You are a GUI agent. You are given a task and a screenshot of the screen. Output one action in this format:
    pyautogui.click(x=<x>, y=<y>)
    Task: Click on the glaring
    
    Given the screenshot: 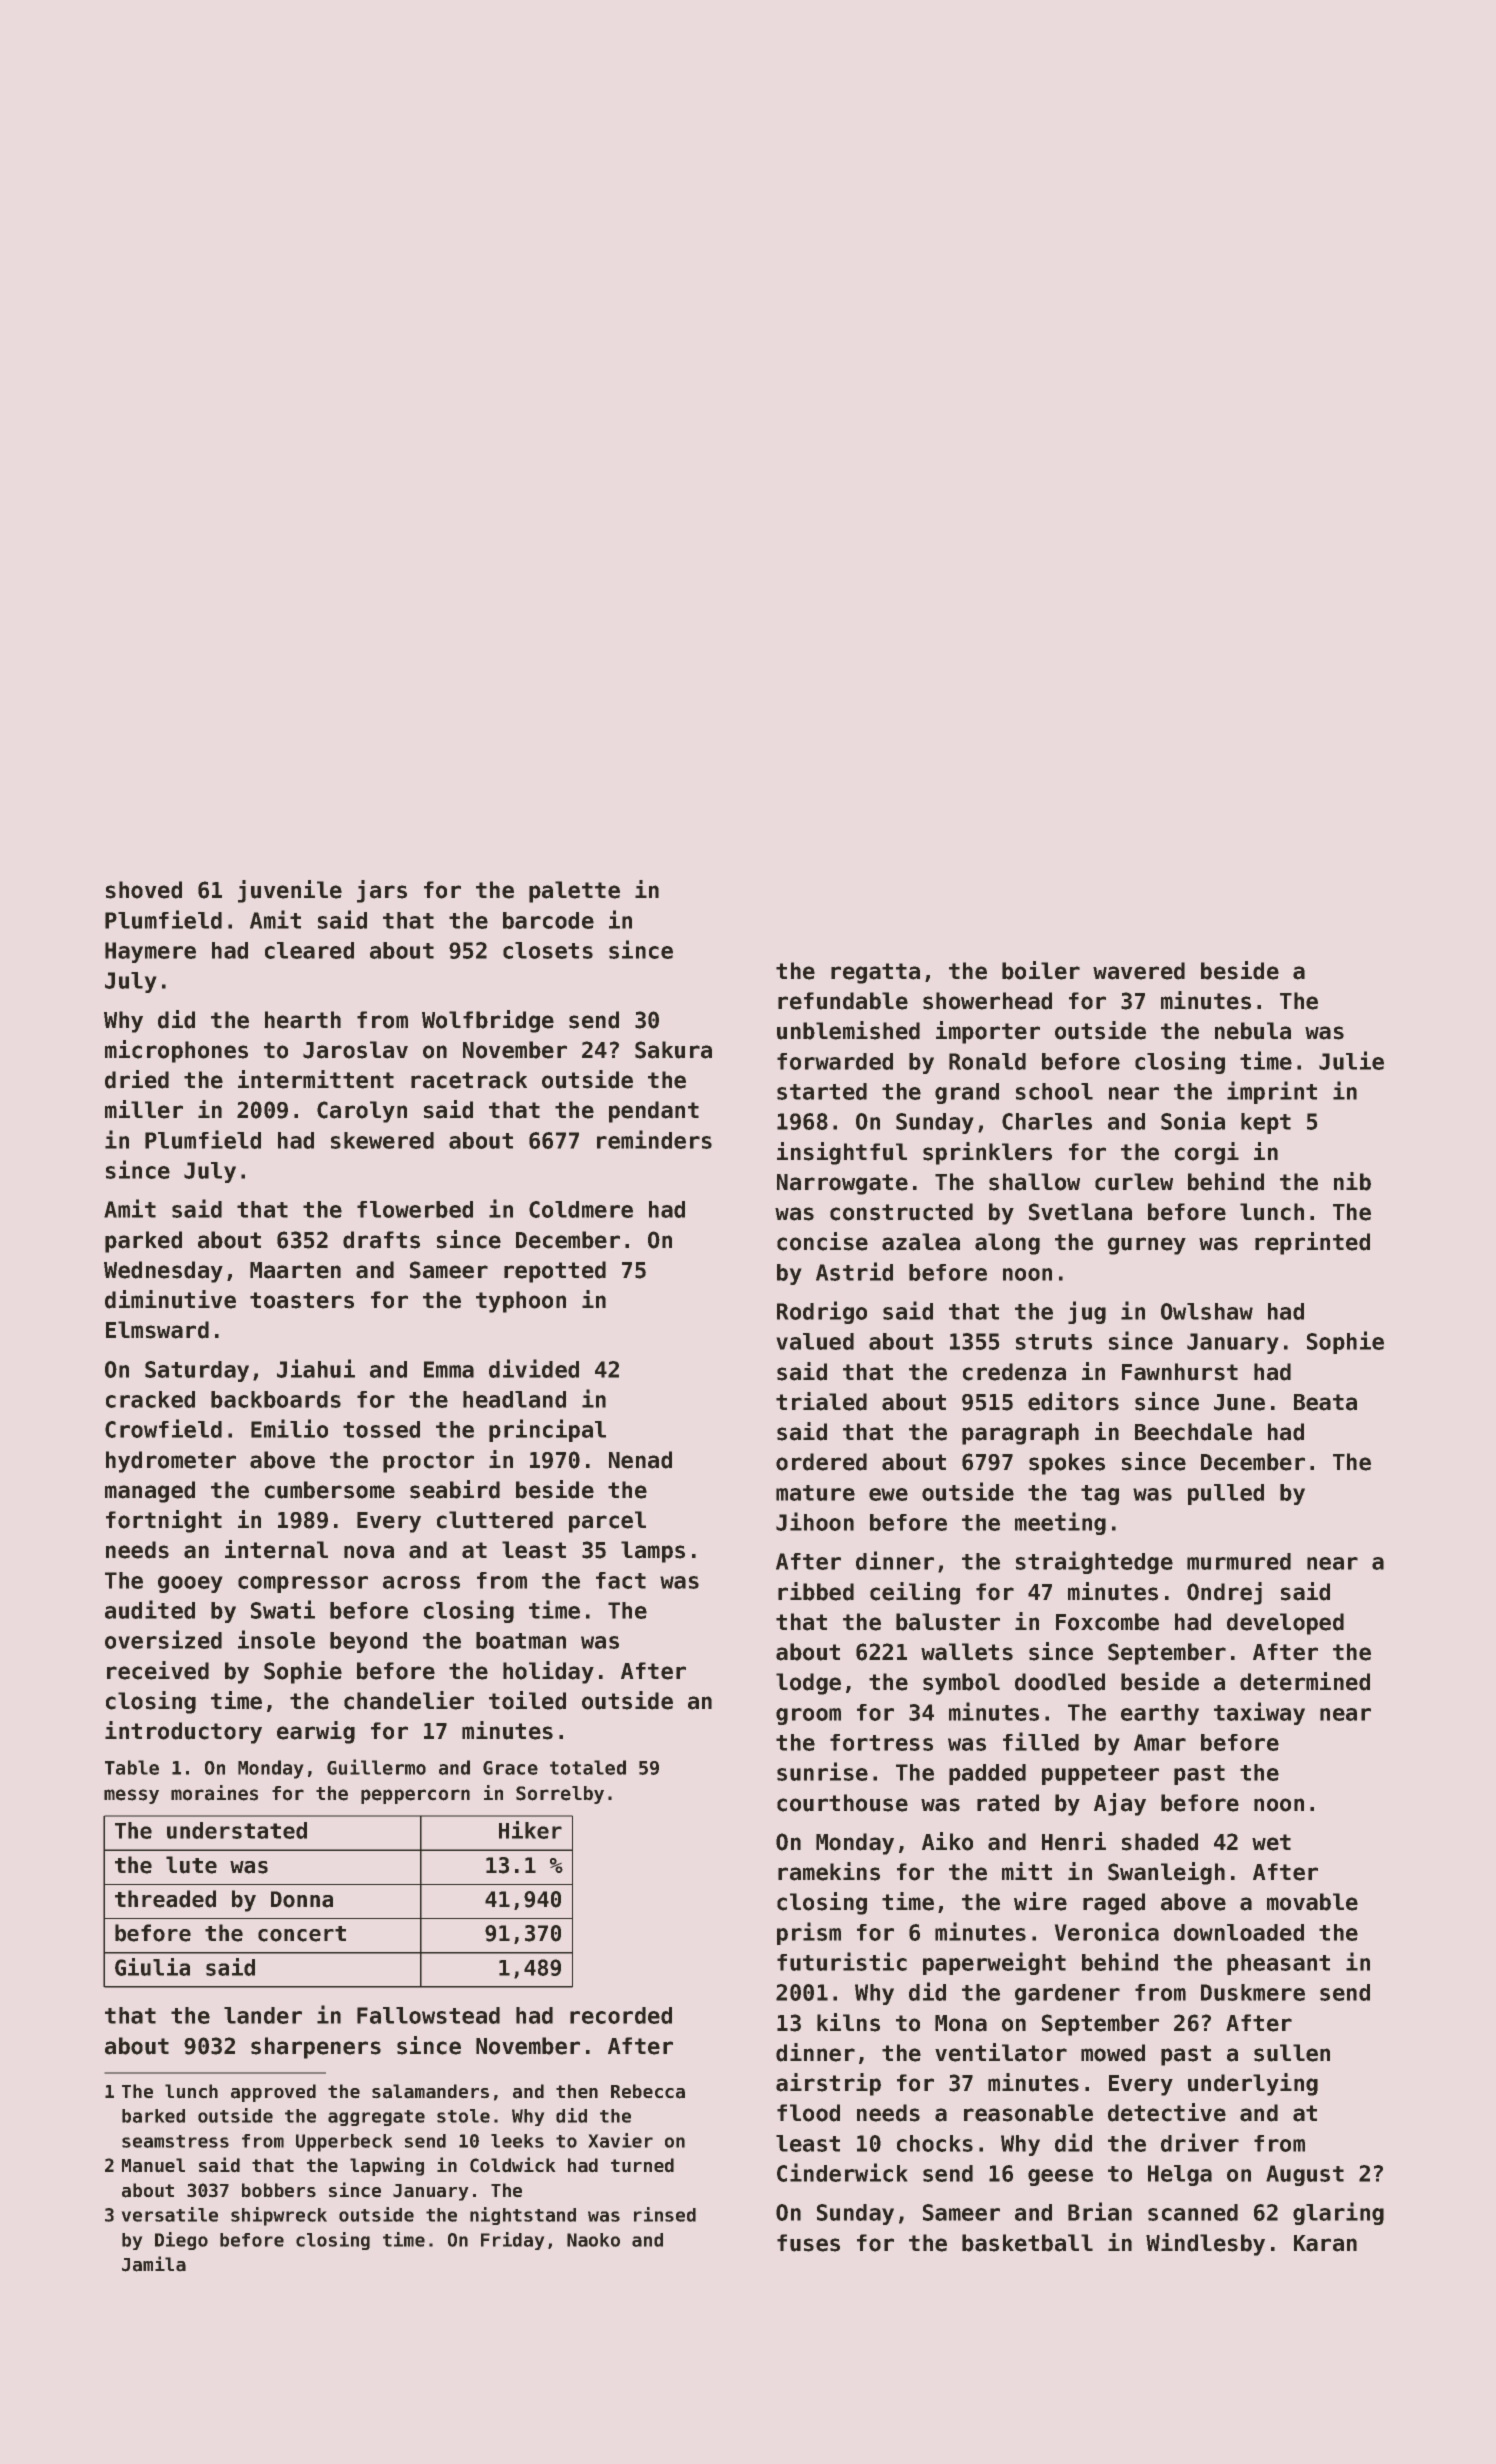 What is the action you would take?
    pyautogui.click(x=1338, y=2213)
